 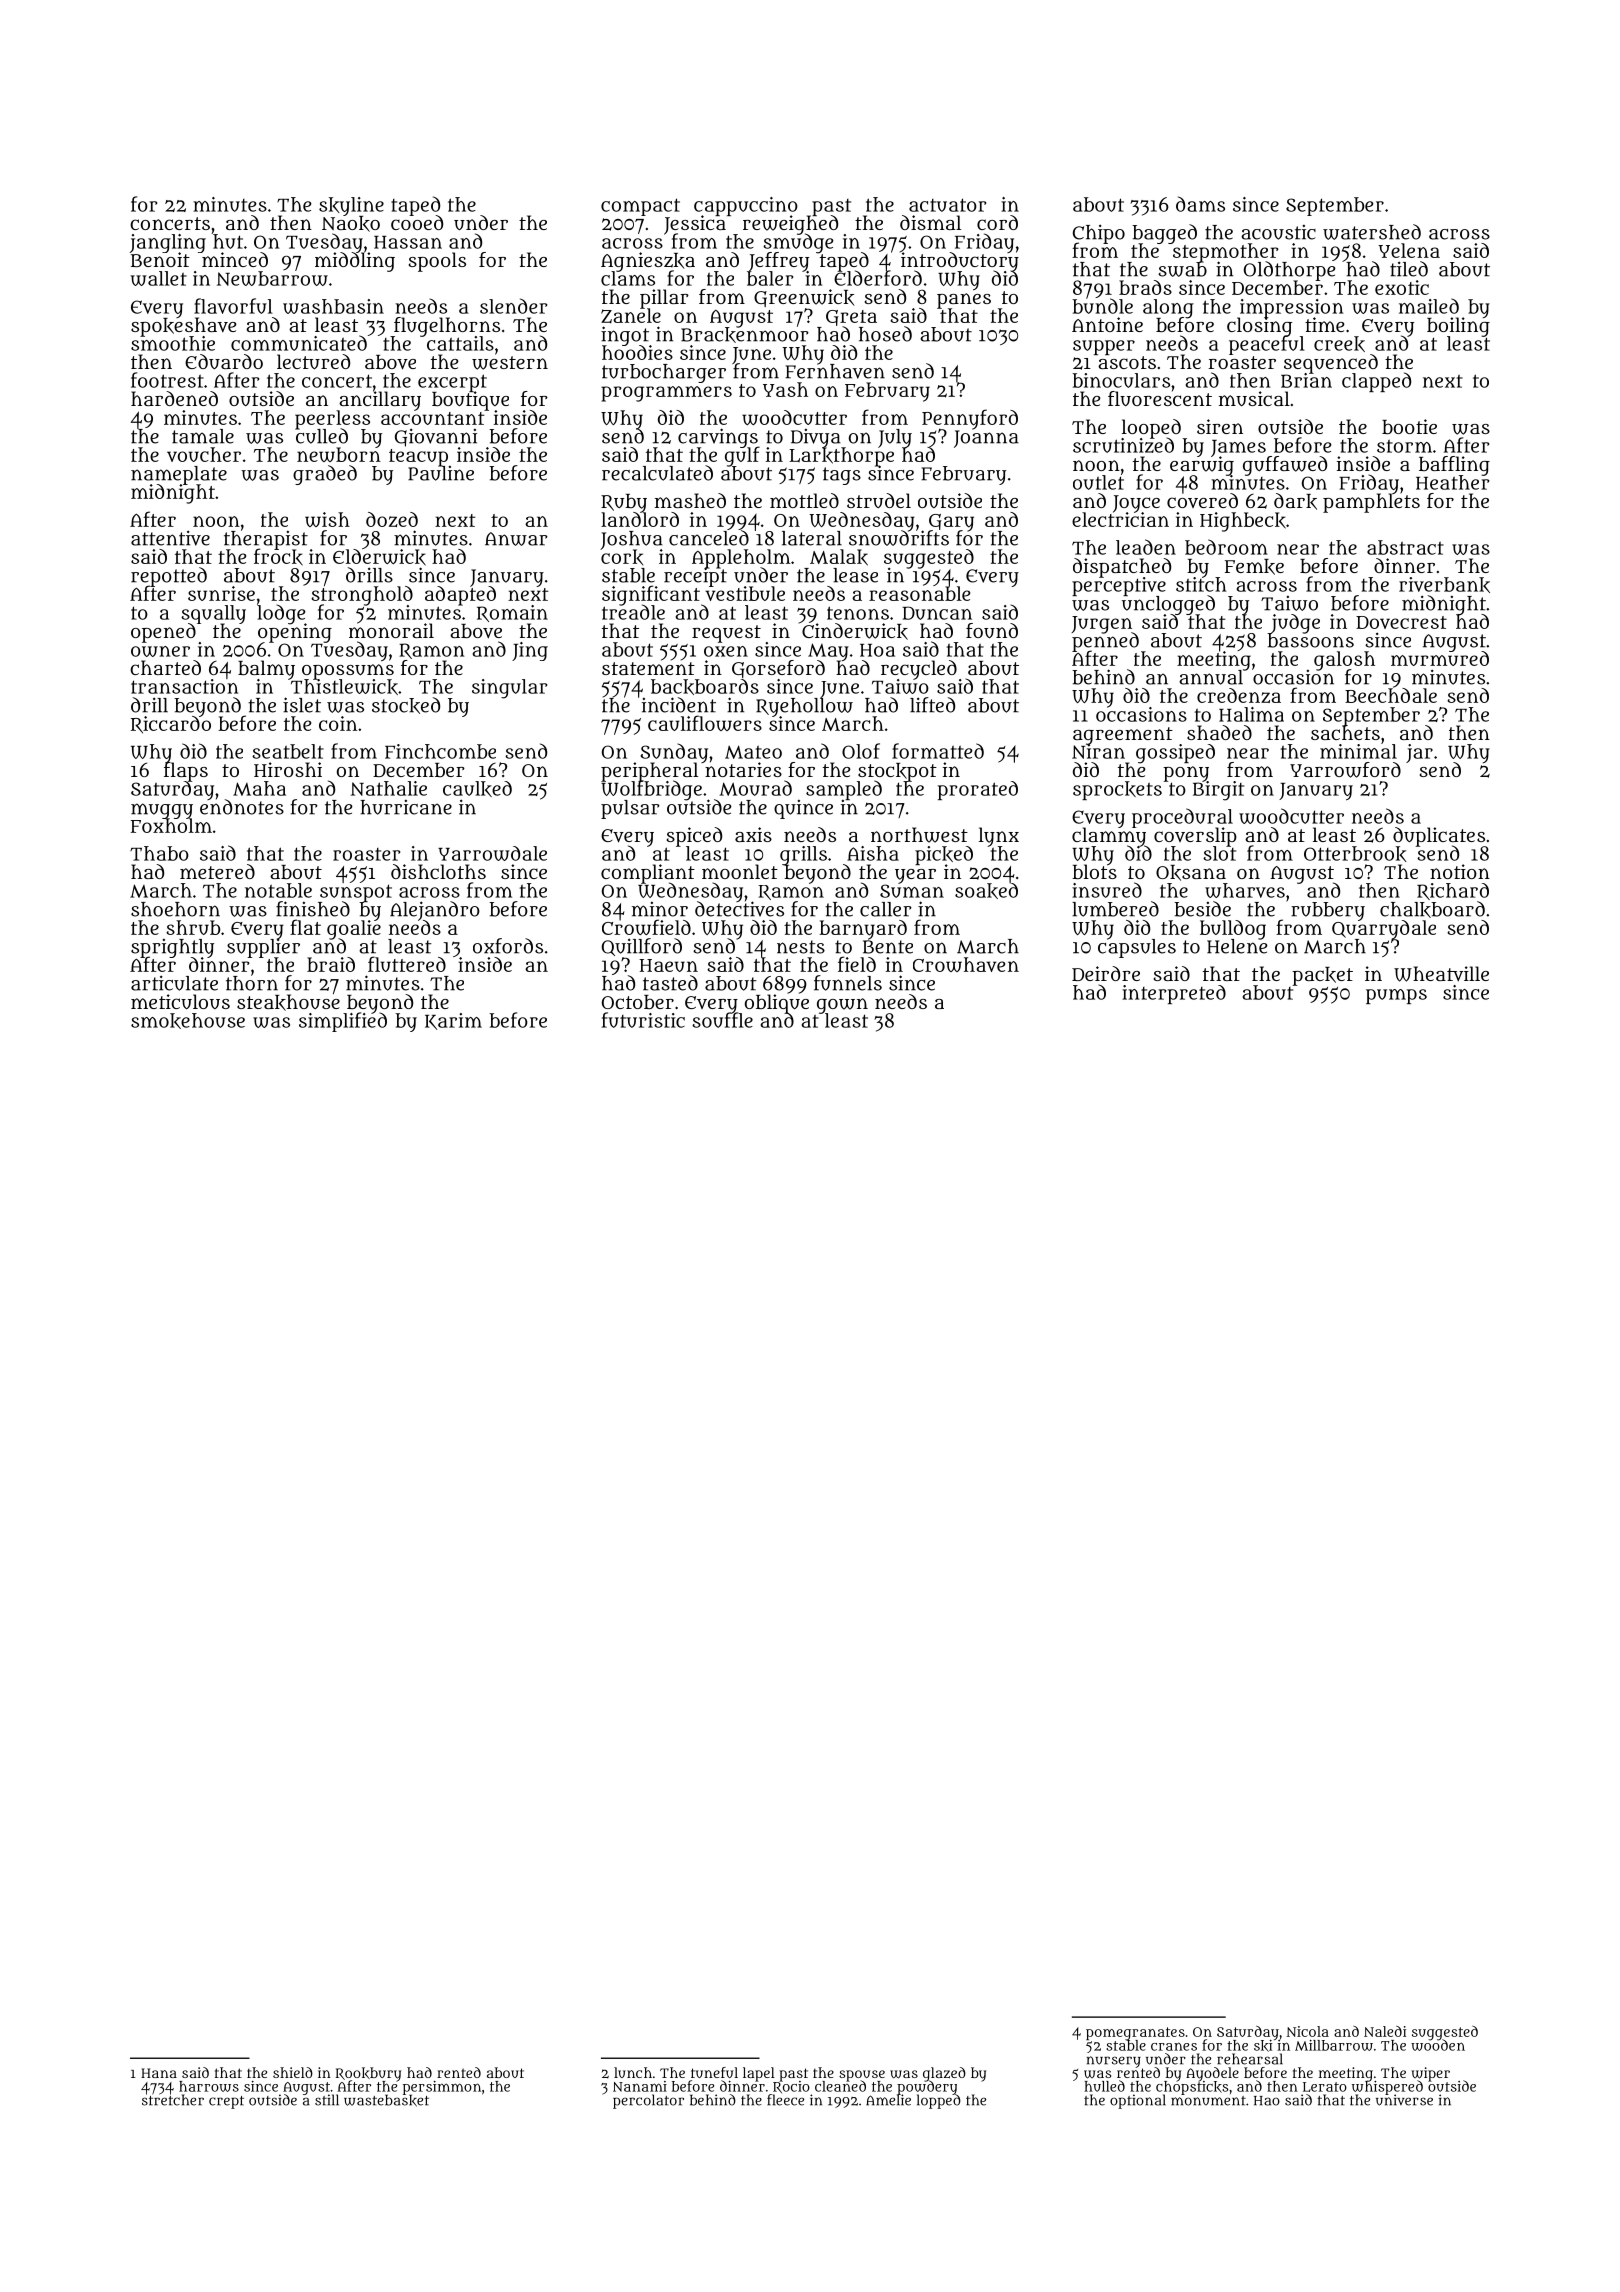 I want to click on wastebasket, so click(x=386, y=2101).
